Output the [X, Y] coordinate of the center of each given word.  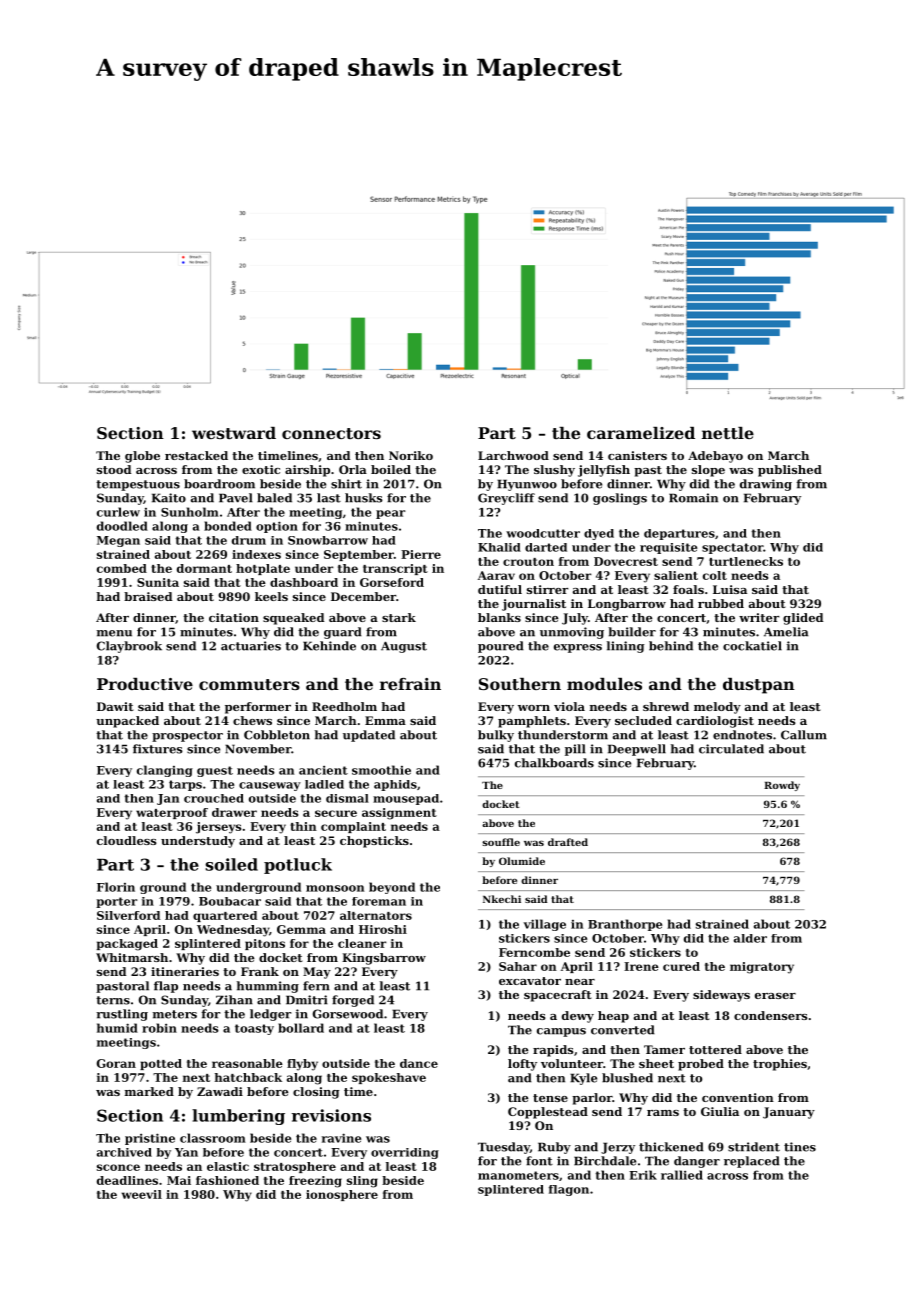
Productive [145, 684]
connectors [331, 433]
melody [717, 708]
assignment [399, 814]
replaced [752, 1162]
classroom [213, 1138]
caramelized [641, 433]
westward [234, 433]
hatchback [248, 1077]
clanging [165, 771]
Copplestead [548, 1113]
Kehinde [329, 646]
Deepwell [637, 750]
